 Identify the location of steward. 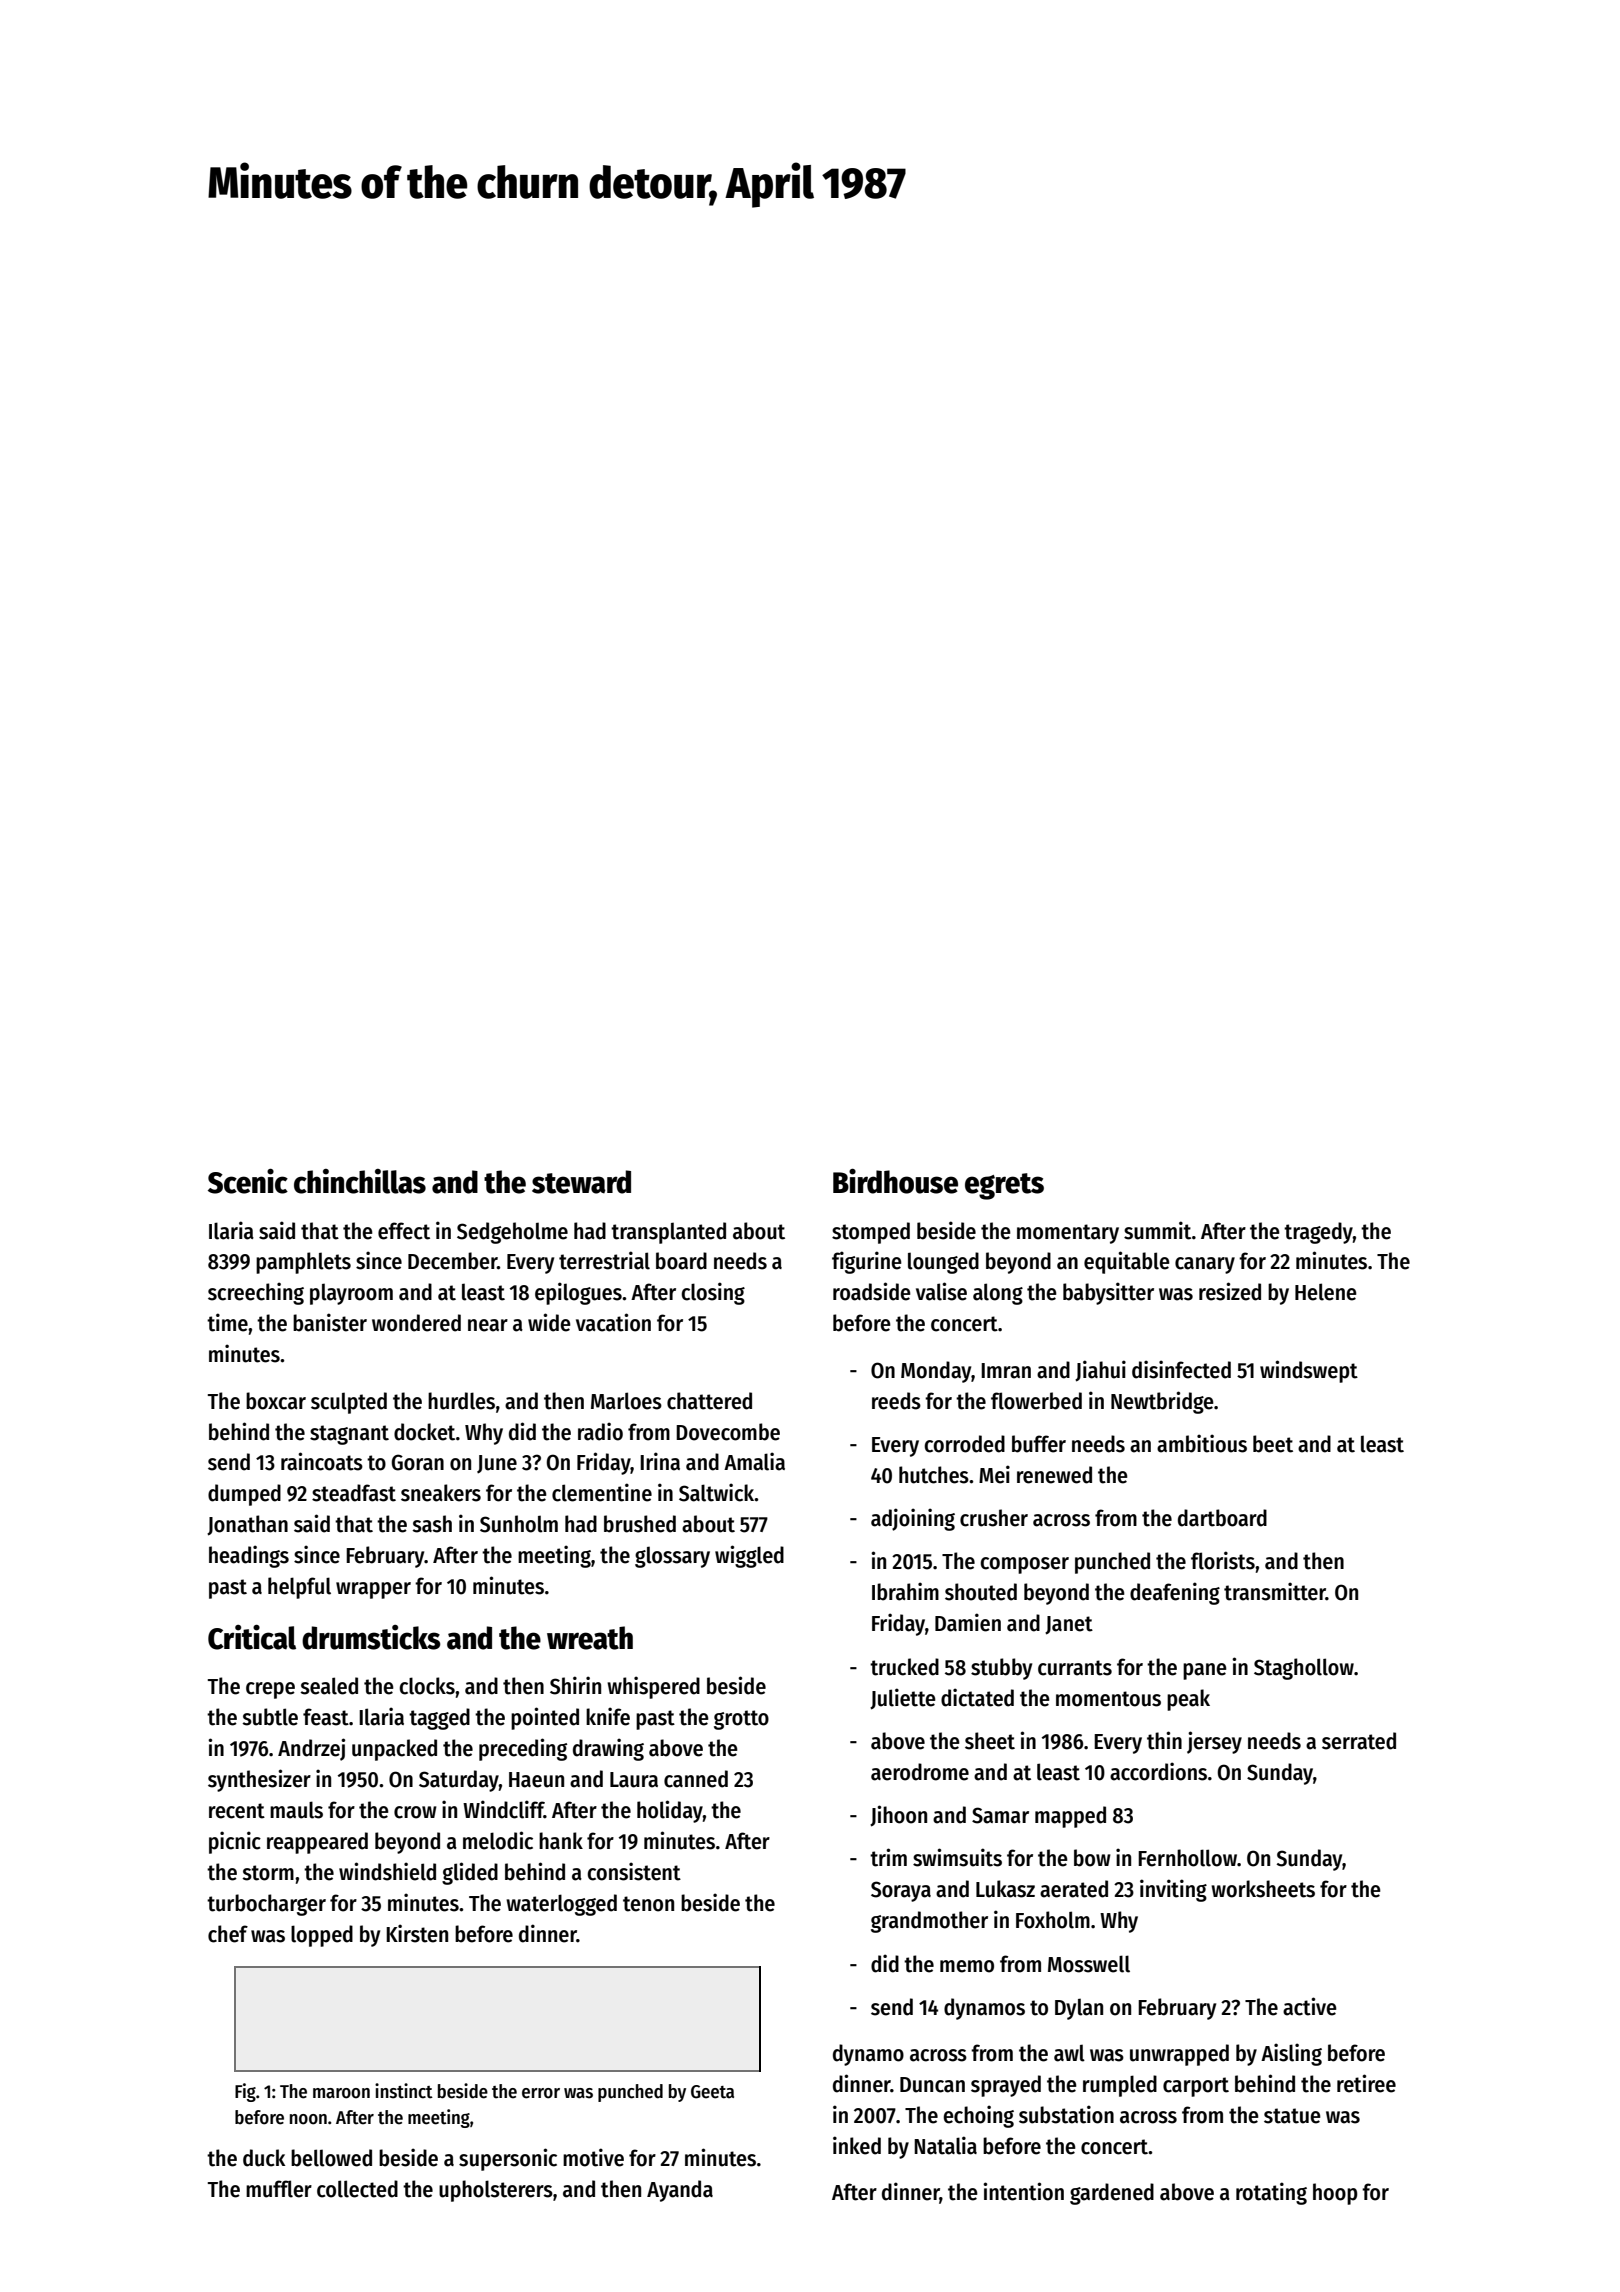
(581, 1182).
